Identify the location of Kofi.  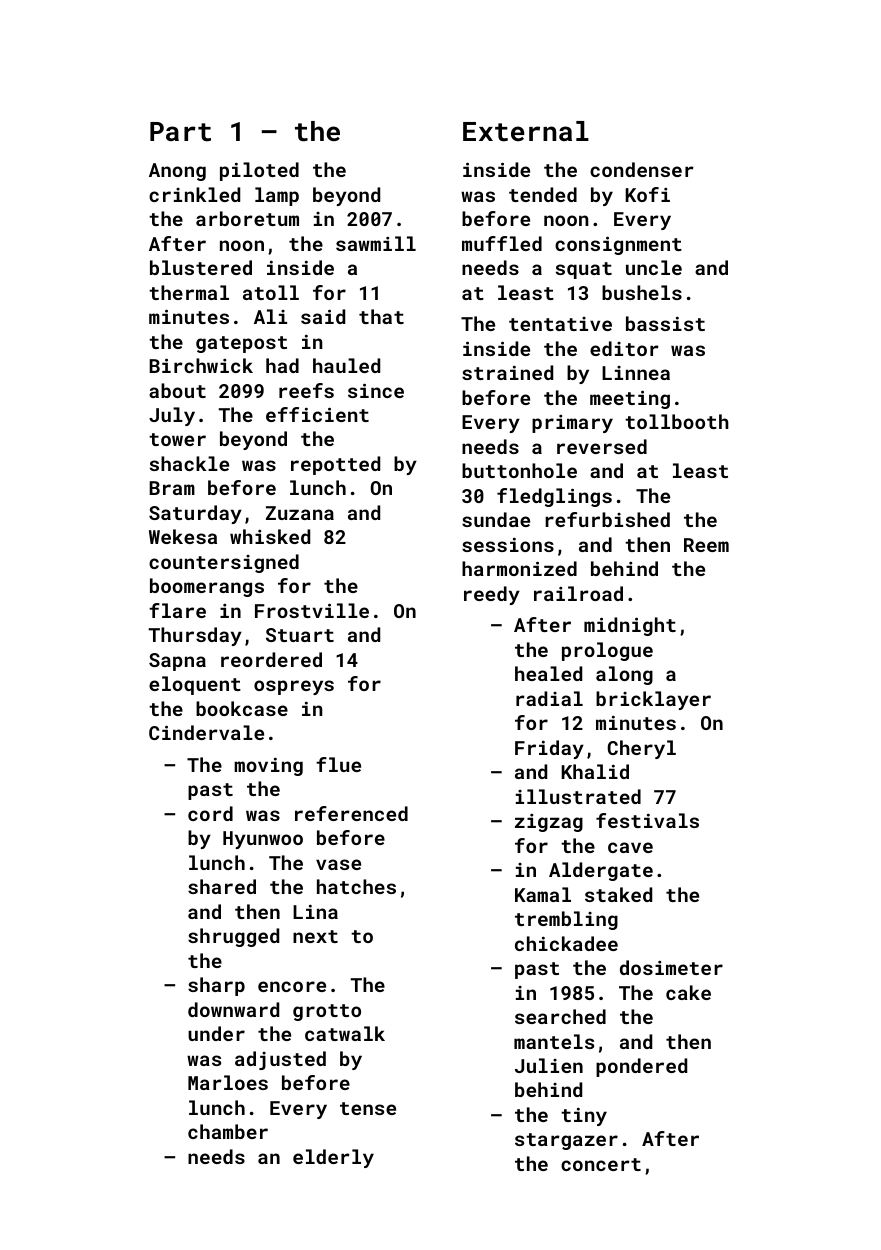
(647, 194).
